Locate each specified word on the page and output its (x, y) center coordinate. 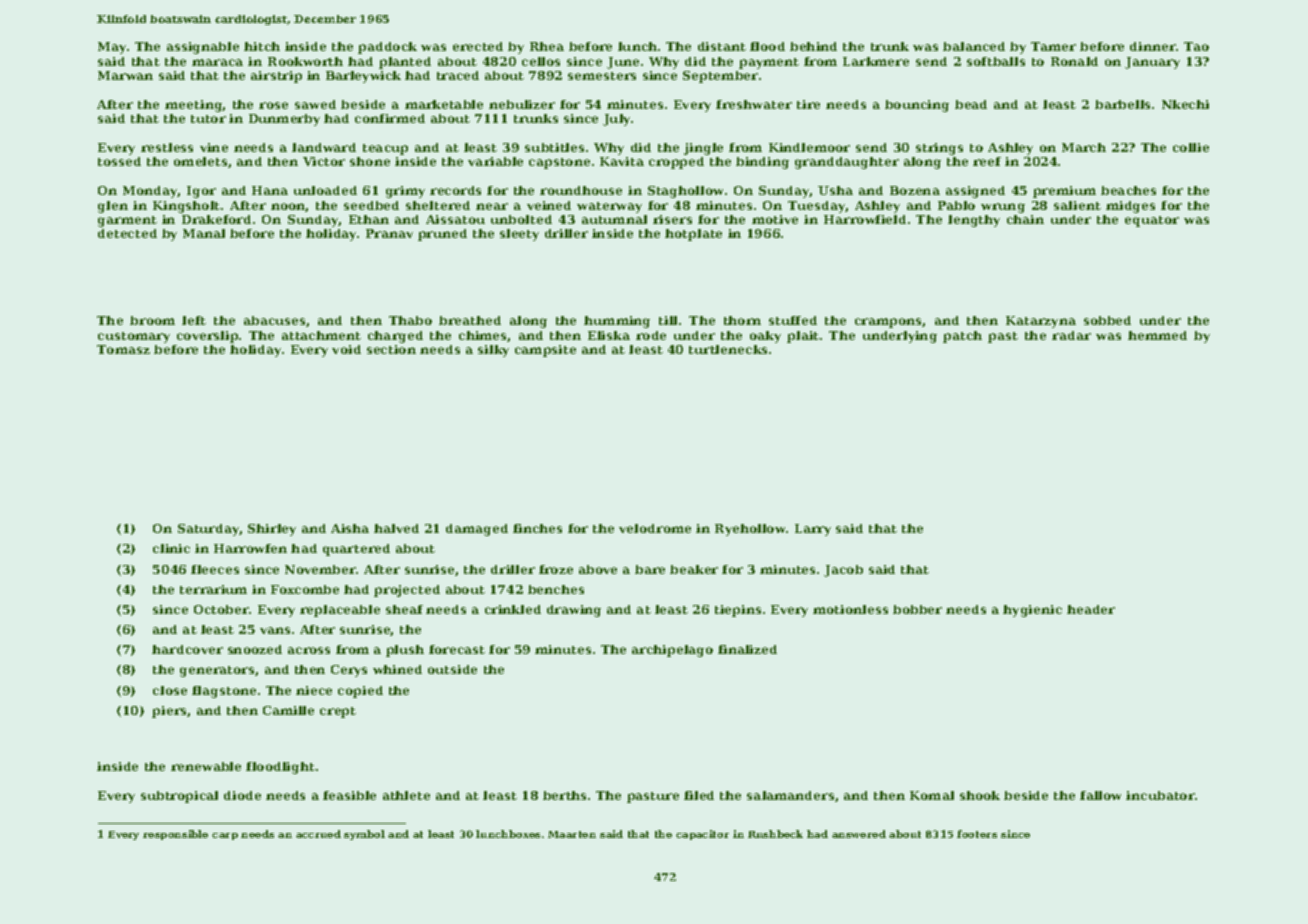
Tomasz (123, 349)
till (668, 320)
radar (1071, 335)
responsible (175, 835)
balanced (974, 46)
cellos (541, 61)
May (112, 48)
